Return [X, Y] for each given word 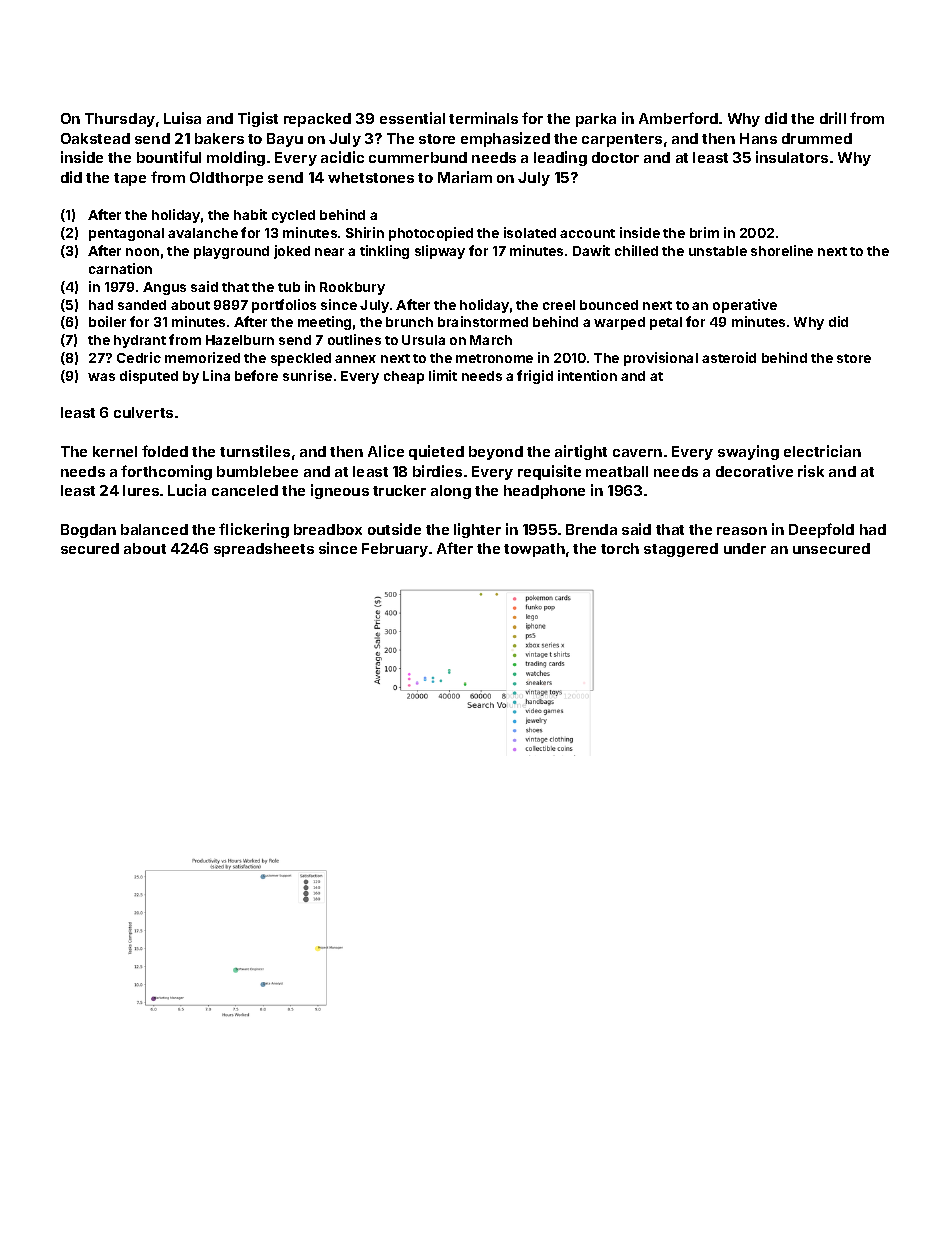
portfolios [284, 306]
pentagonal [126, 234]
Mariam [465, 177]
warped [619, 323]
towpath [534, 550]
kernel [115, 451]
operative [745, 306]
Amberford [678, 118]
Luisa [182, 118]
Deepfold [821, 530]
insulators [792, 157]
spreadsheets [264, 550]
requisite [549, 472]
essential [412, 118]
